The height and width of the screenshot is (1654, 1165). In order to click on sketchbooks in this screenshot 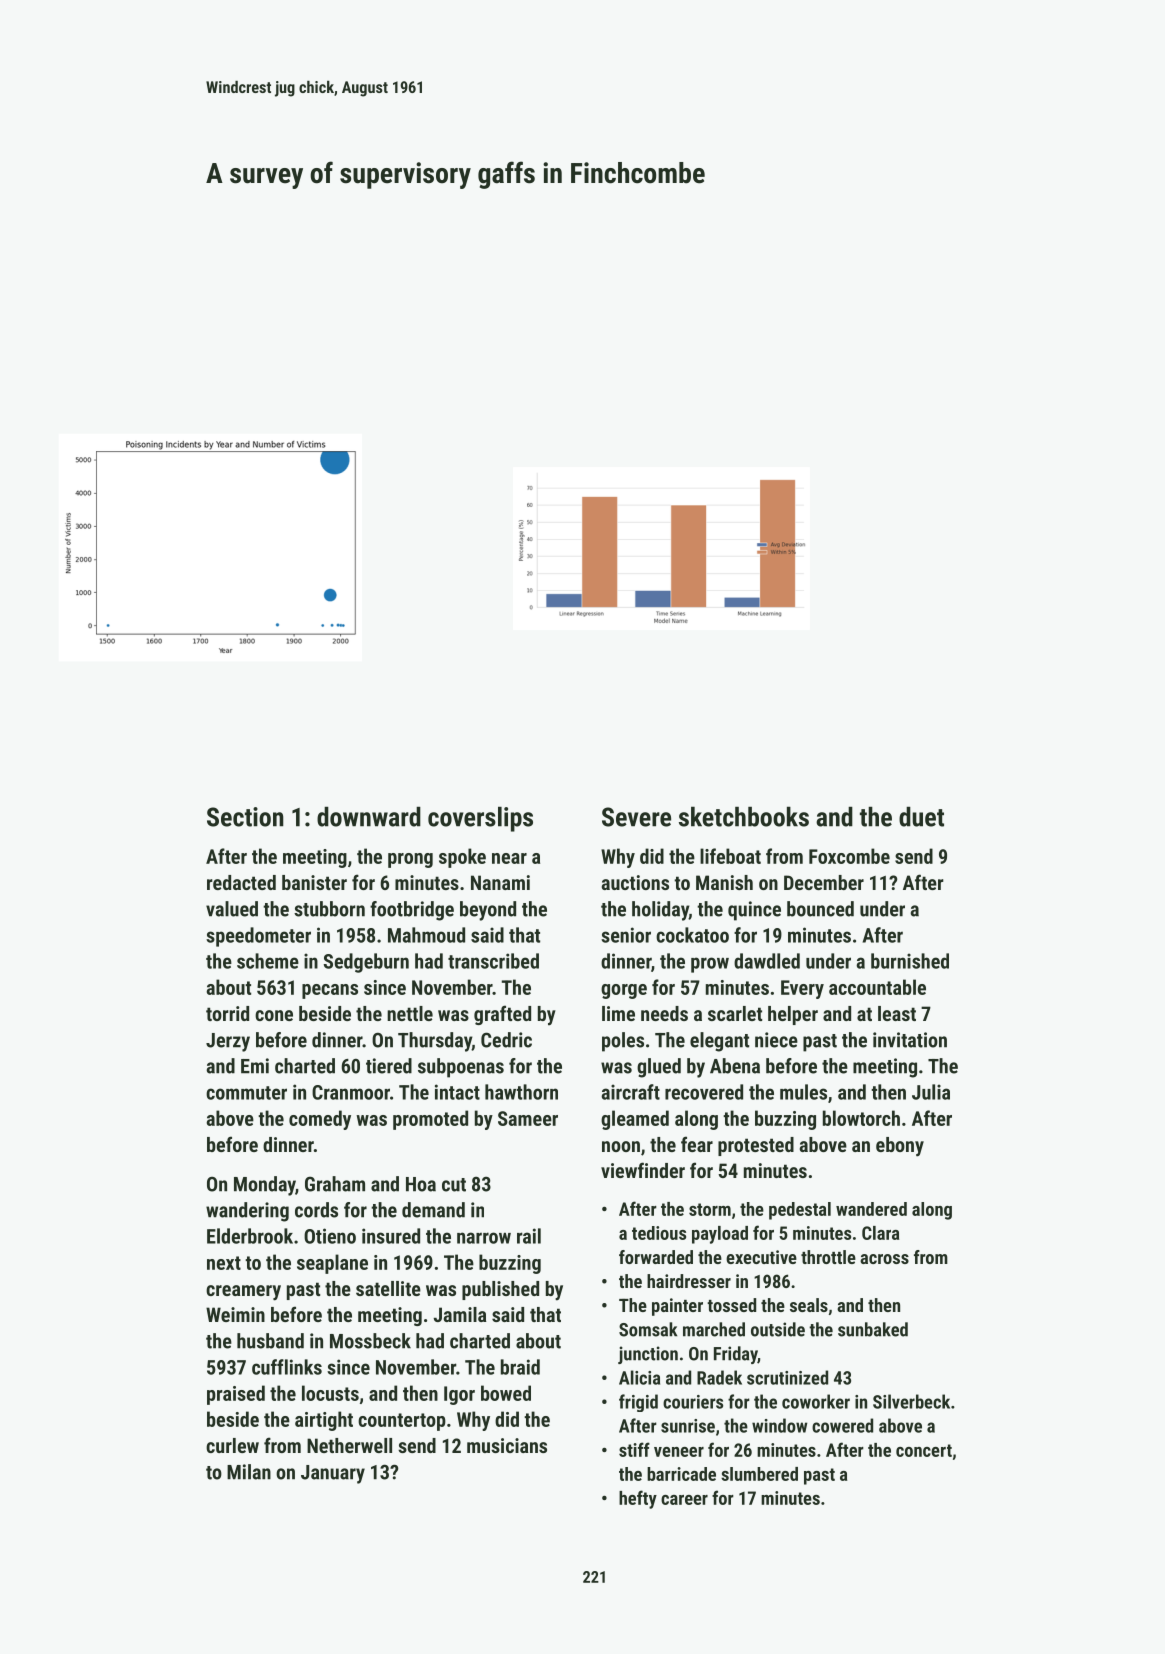, I will do `click(744, 817)`.
